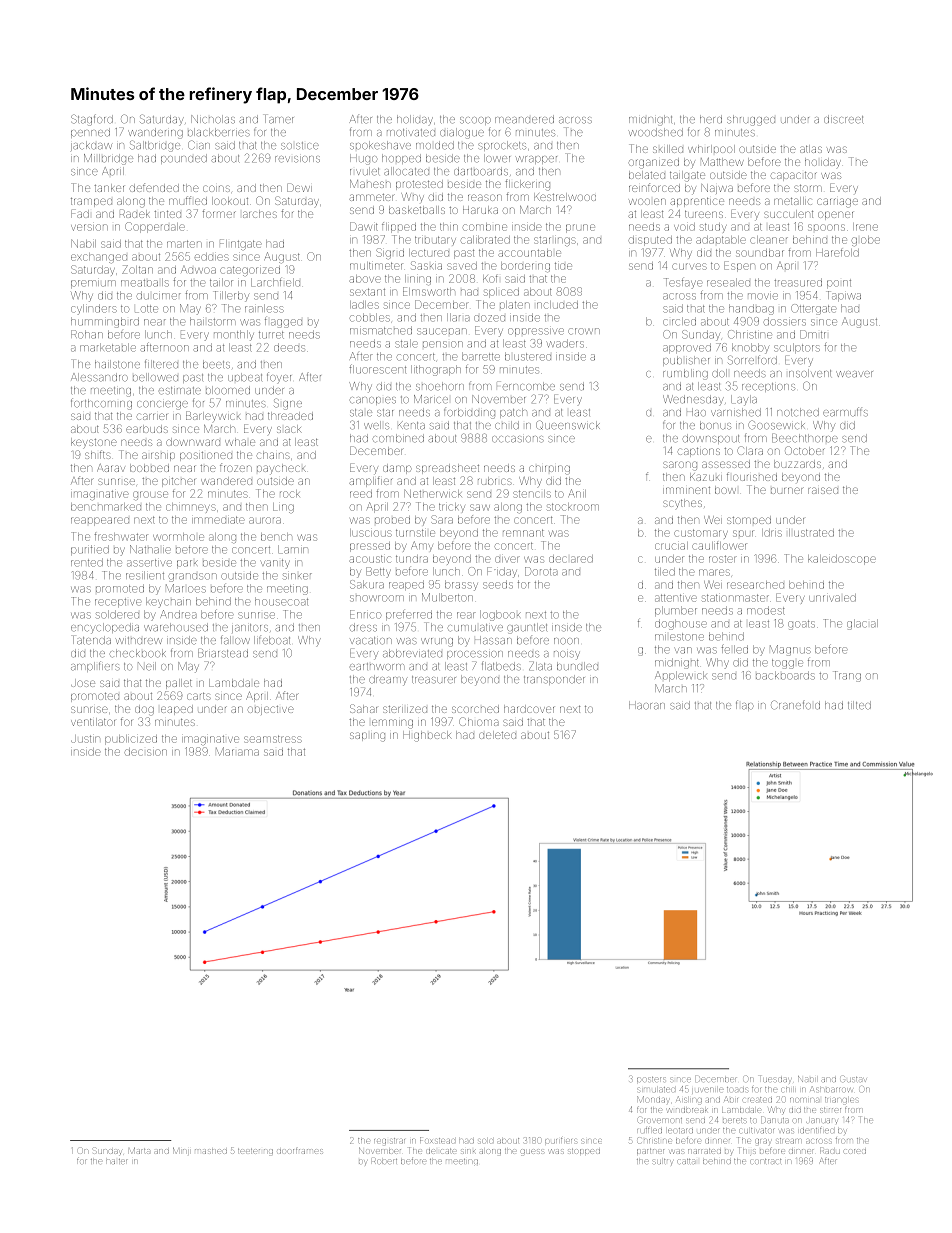  I want to click on raised, so click(823, 490).
